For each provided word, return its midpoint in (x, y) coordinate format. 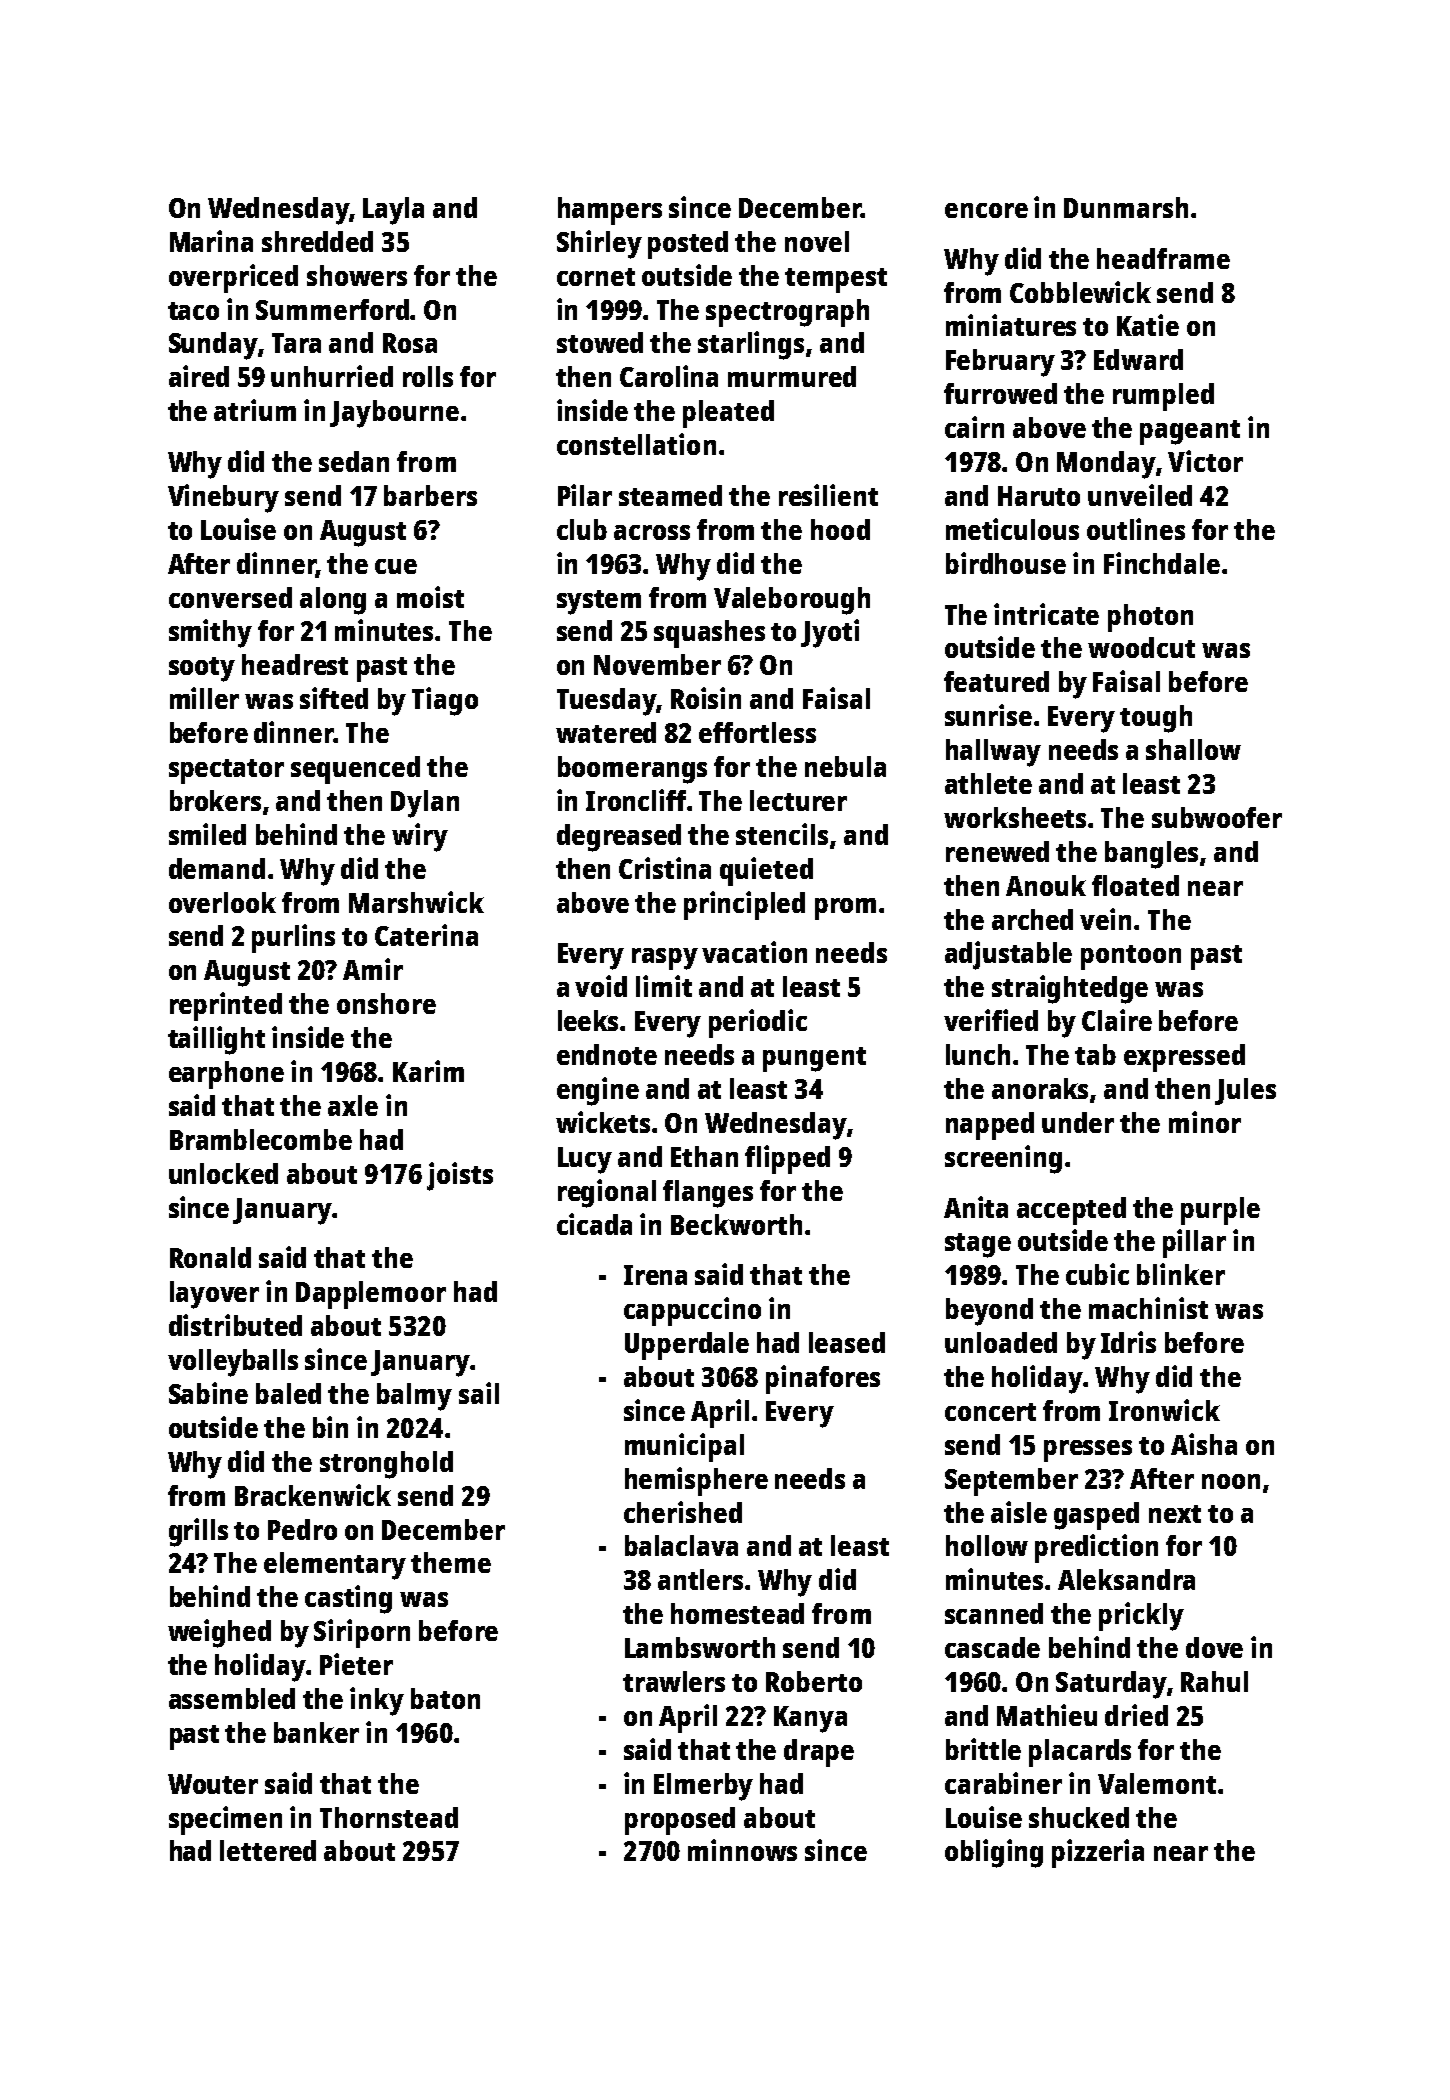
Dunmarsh (1126, 207)
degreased (619, 838)
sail (479, 1393)
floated (1135, 885)
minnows (742, 1850)
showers (357, 275)
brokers (215, 800)
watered (606, 732)
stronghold (386, 1465)
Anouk (1046, 885)
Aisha (1204, 1444)
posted (688, 245)
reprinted (226, 1006)
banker (316, 1732)
